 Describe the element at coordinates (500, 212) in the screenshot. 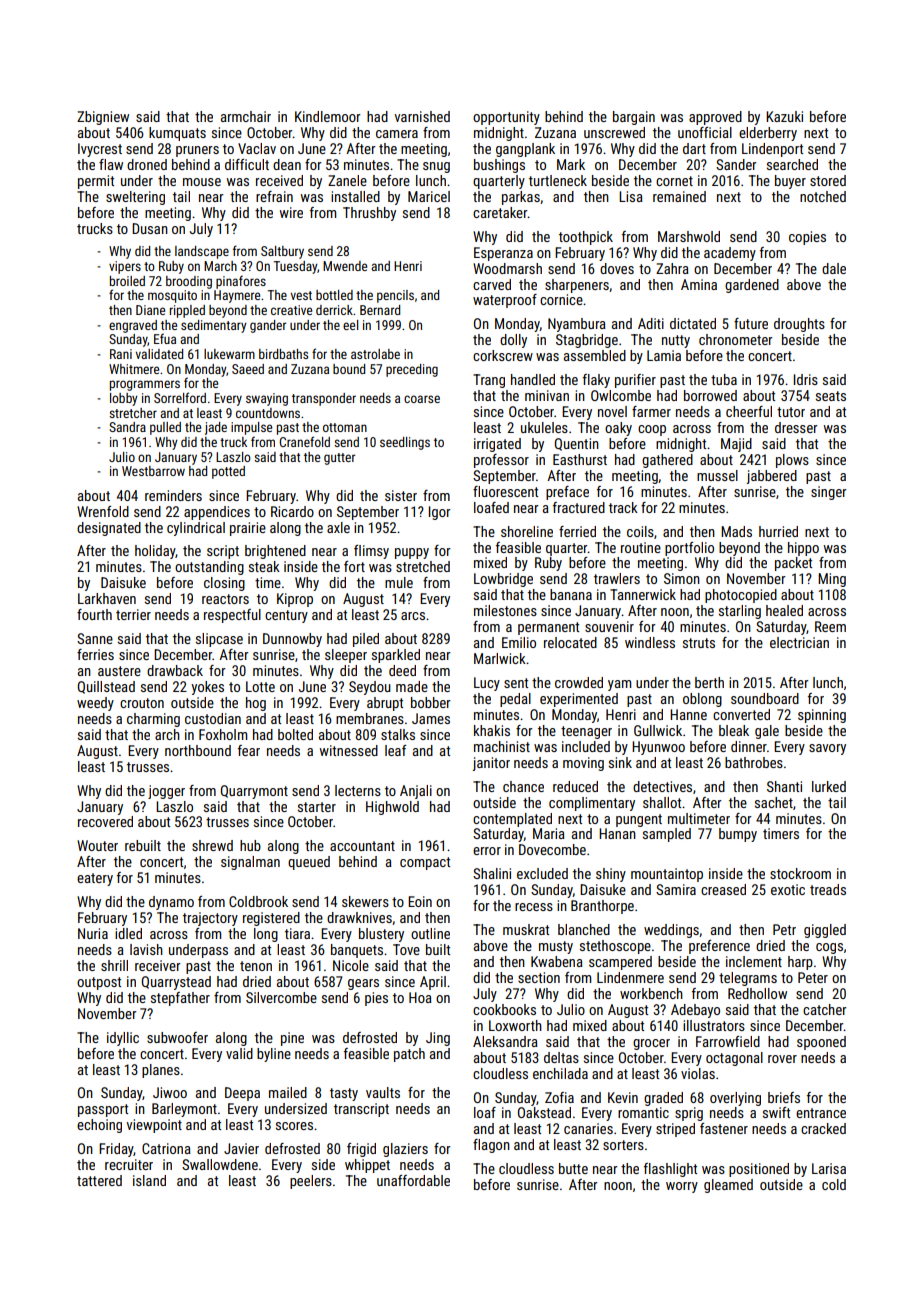

I see `caretaker` at that location.
